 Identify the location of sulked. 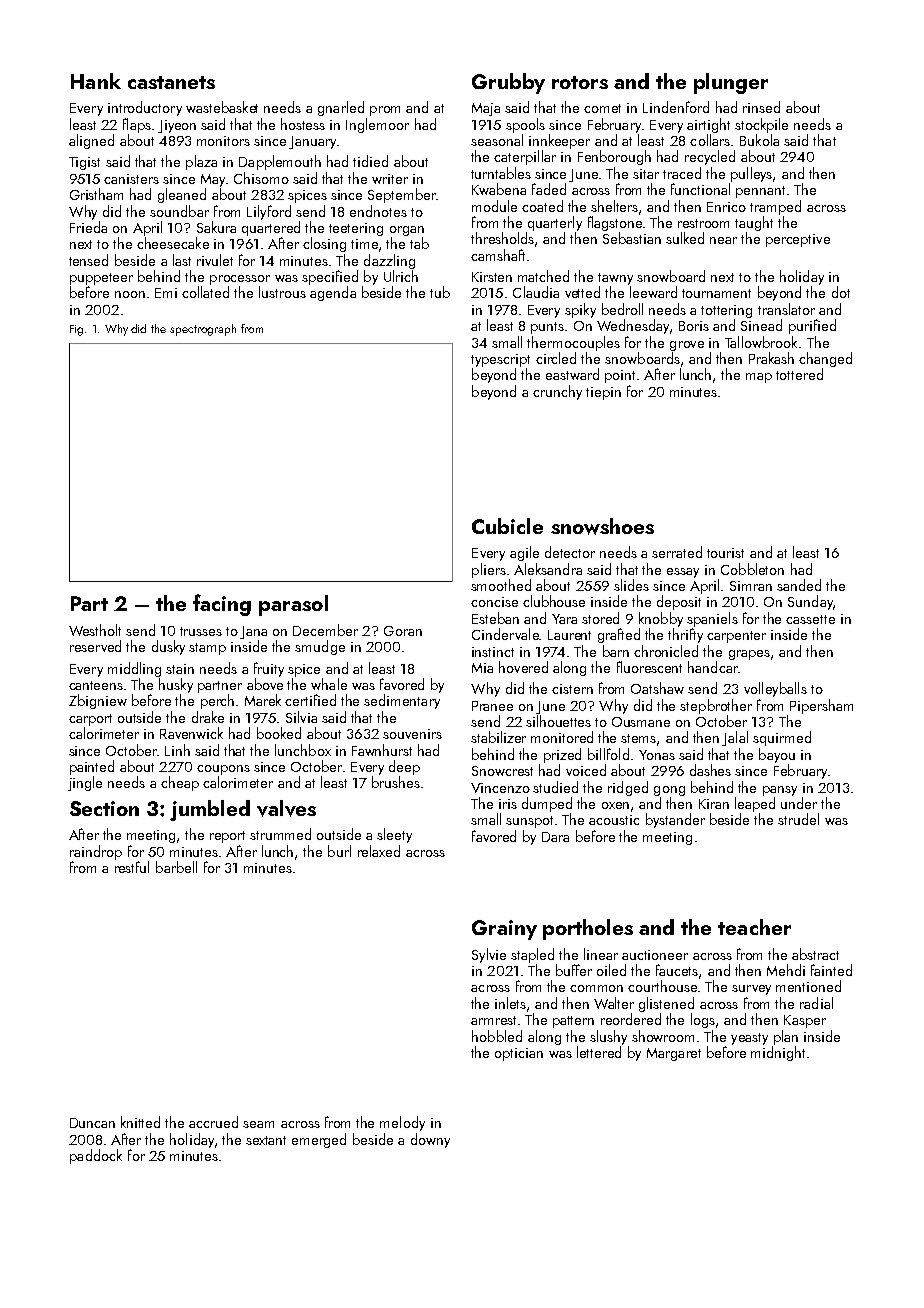
(685, 238).
